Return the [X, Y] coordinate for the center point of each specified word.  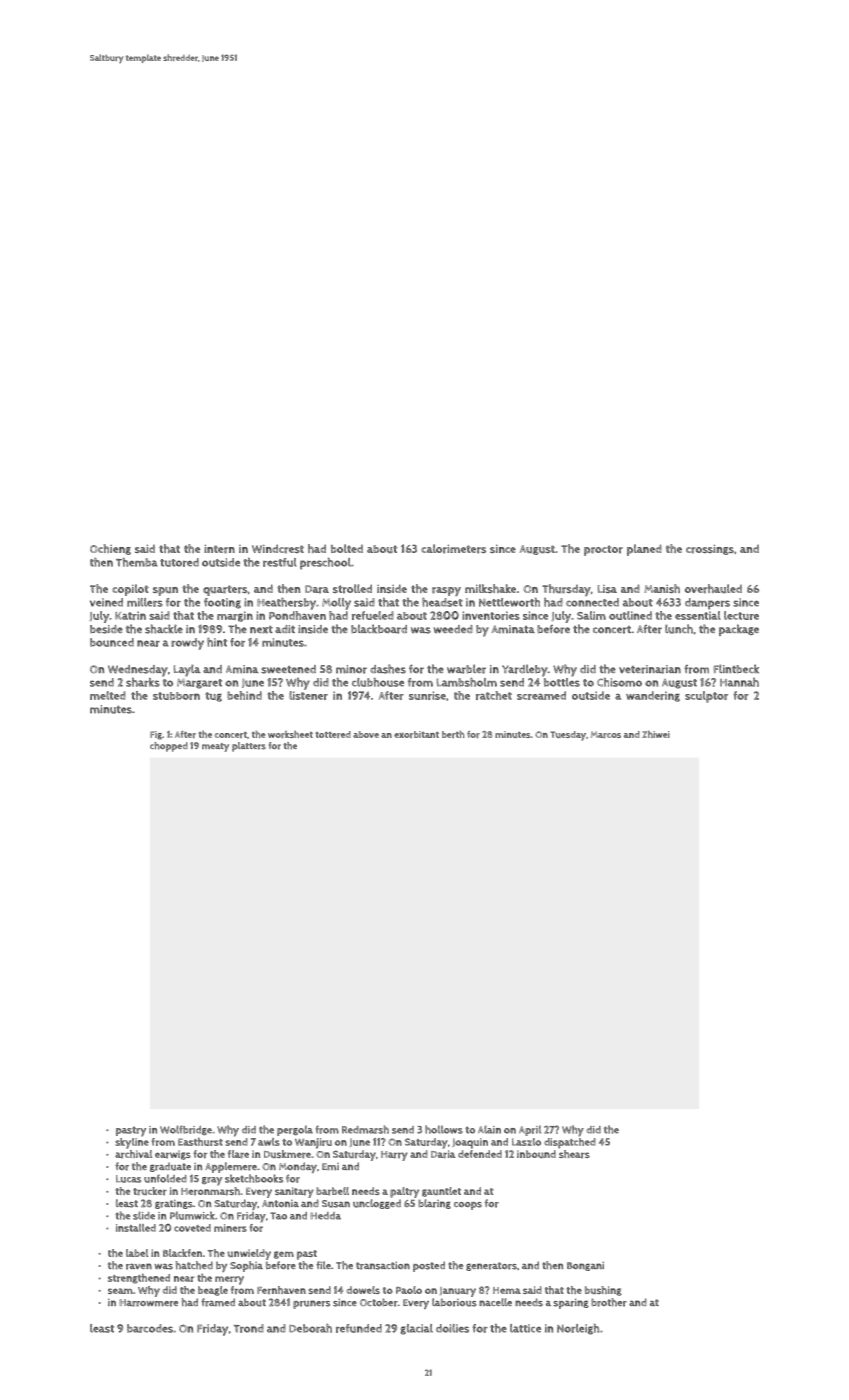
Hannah [739, 682]
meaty [215, 747]
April [530, 1130]
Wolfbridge [186, 1130]
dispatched [570, 1143]
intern [219, 549]
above [366, 734]
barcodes [150, 1328]
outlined [630, 615]
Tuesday [568, 736]
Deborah [310, 1328]
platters [249, 747]
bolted [347, 548]
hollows [444, 1129]
